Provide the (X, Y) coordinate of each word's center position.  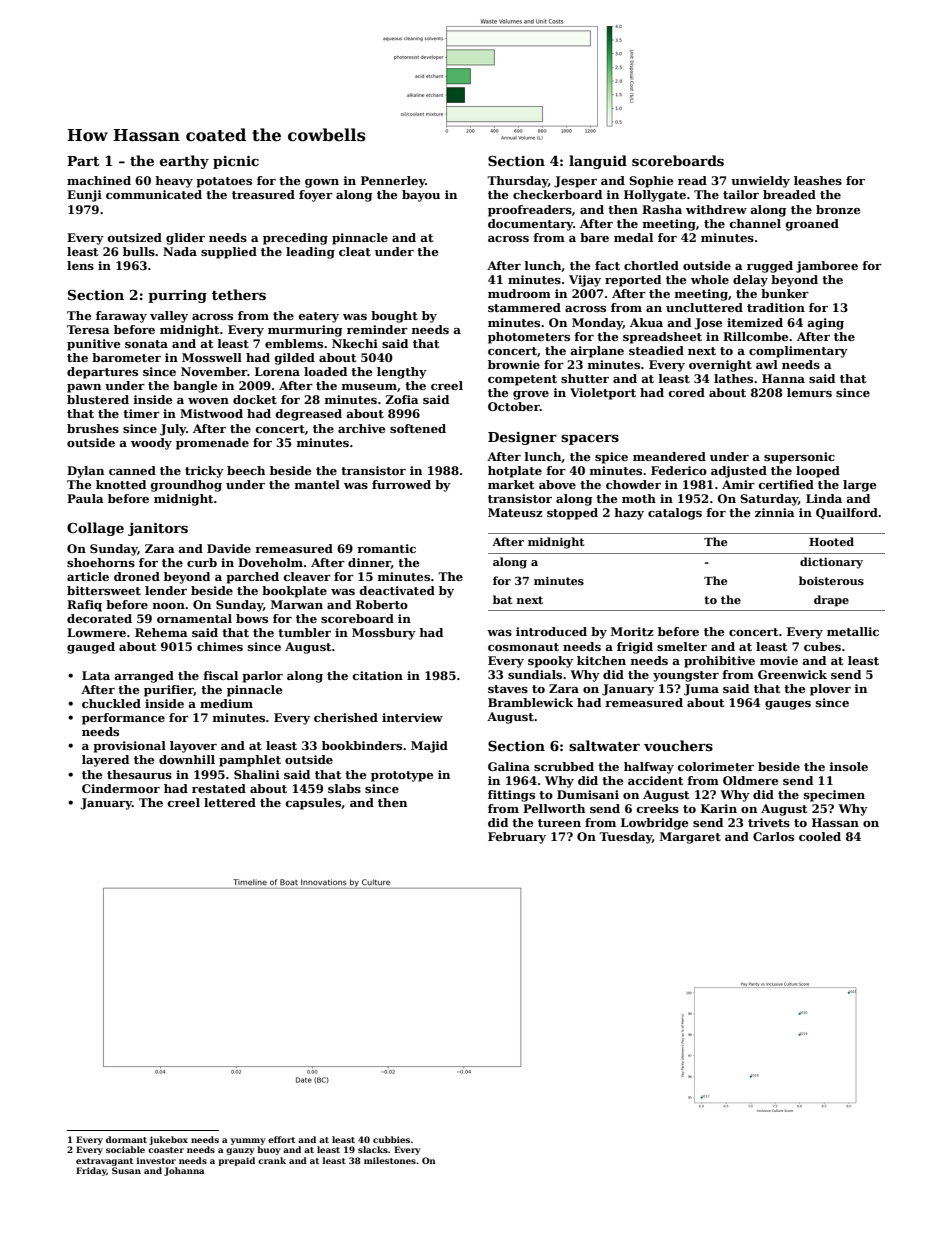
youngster (686, 676)
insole (849, 766)
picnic (236, 162)
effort (281, 1139)
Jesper (575, 182)
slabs (344, 788)
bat (502, 599)
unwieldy (760, 182)
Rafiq (84, 606)
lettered (230, 802)
